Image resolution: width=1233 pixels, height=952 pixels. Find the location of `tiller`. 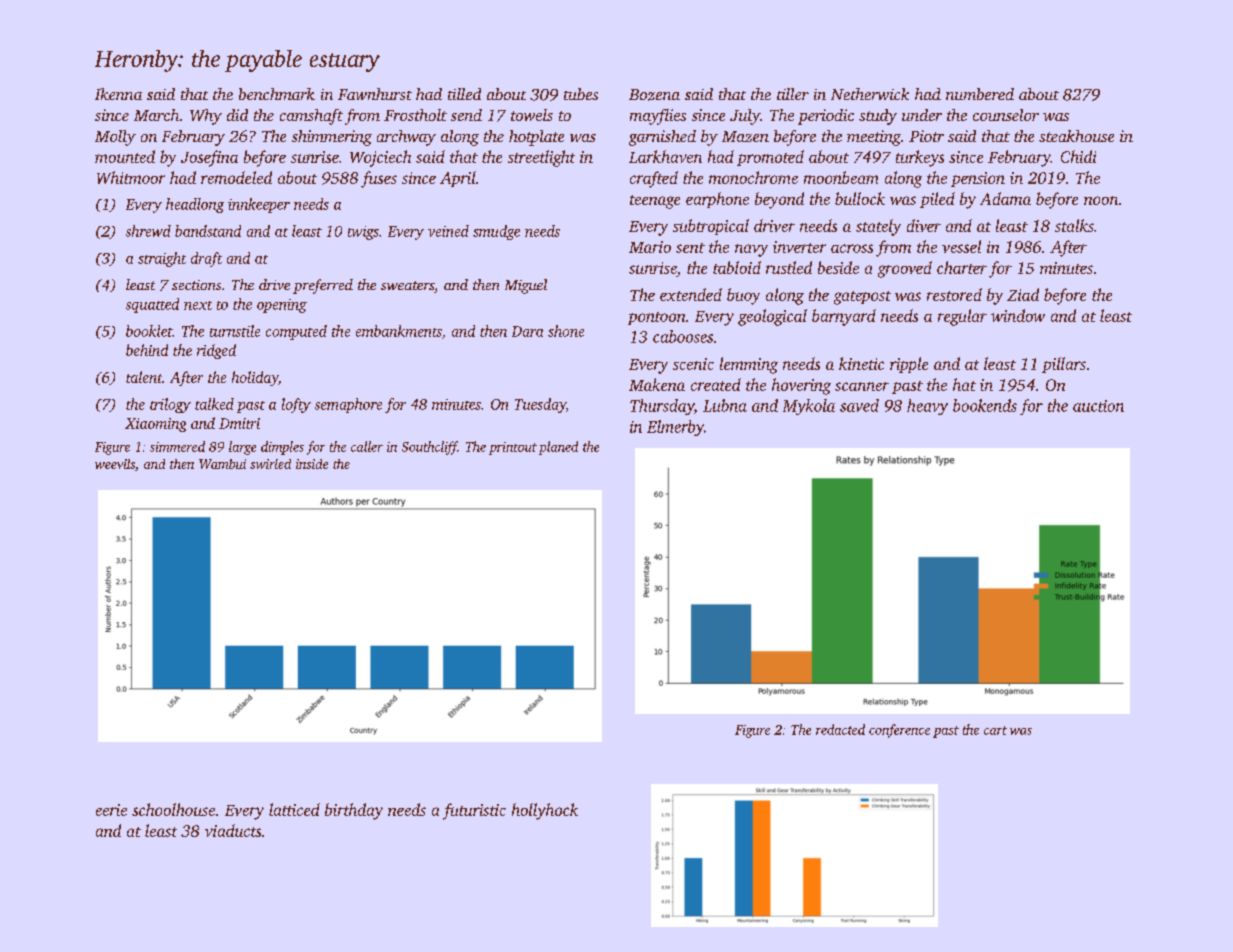

tiller is located at coordinates (793, 94).
